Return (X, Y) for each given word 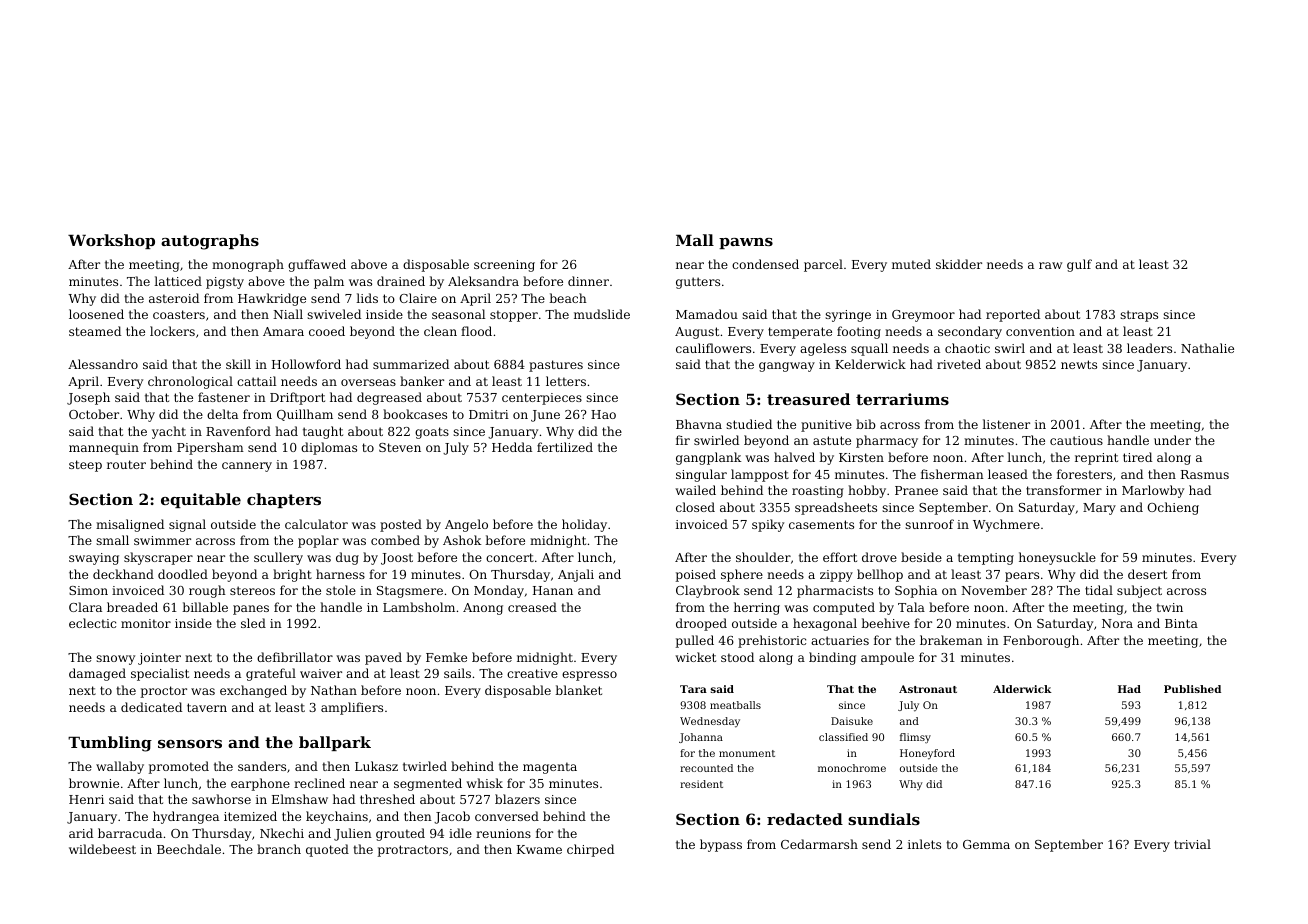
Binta (1181, 623)
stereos (252, 590)
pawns (746, 243)
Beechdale (189, 849)
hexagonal (825, 624)
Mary (1099, 509)
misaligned (130, 525)
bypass (721, 845)
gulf (1079, 265)
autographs (210, 242)
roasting (818, 492)
